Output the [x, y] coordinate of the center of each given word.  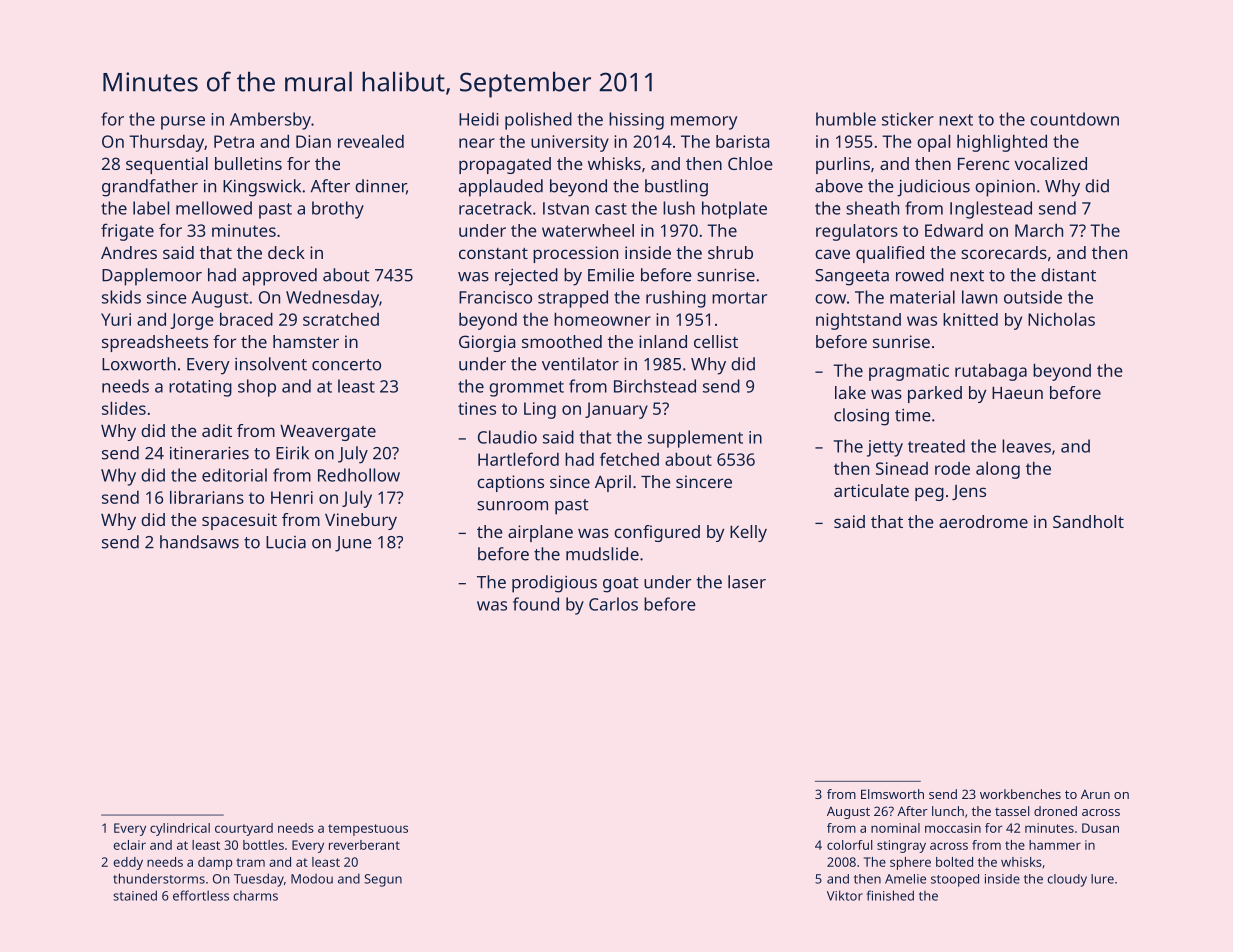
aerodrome [983, 521]
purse [183, 123]
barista [742, 141]
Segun [383, 880]
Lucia [286, 542]
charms [256, 896]
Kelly [748, 533]
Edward [954, 230]
